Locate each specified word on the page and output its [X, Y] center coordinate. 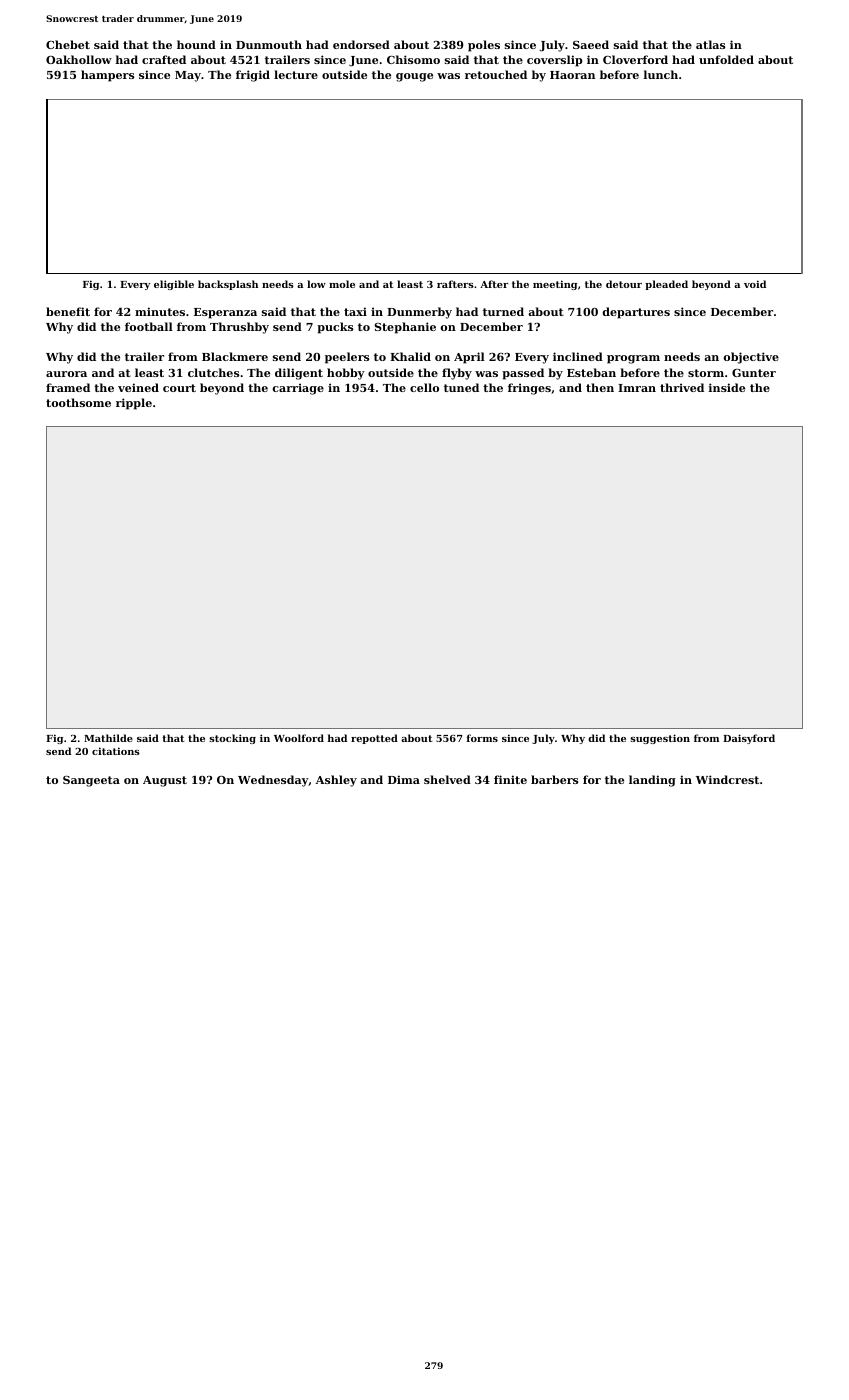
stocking [232, 739]
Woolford [299, 738]
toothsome [78, 402]
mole [342, 284]
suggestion [660, 739]
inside [727, 387]
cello [424, 387]
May [188, 76]
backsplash [228, 285]
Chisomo [413, 59]
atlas [710, 44]
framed [68, 387]
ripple [134, 404]
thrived [682, 387]
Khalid [410, 356]
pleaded [666, 285]
